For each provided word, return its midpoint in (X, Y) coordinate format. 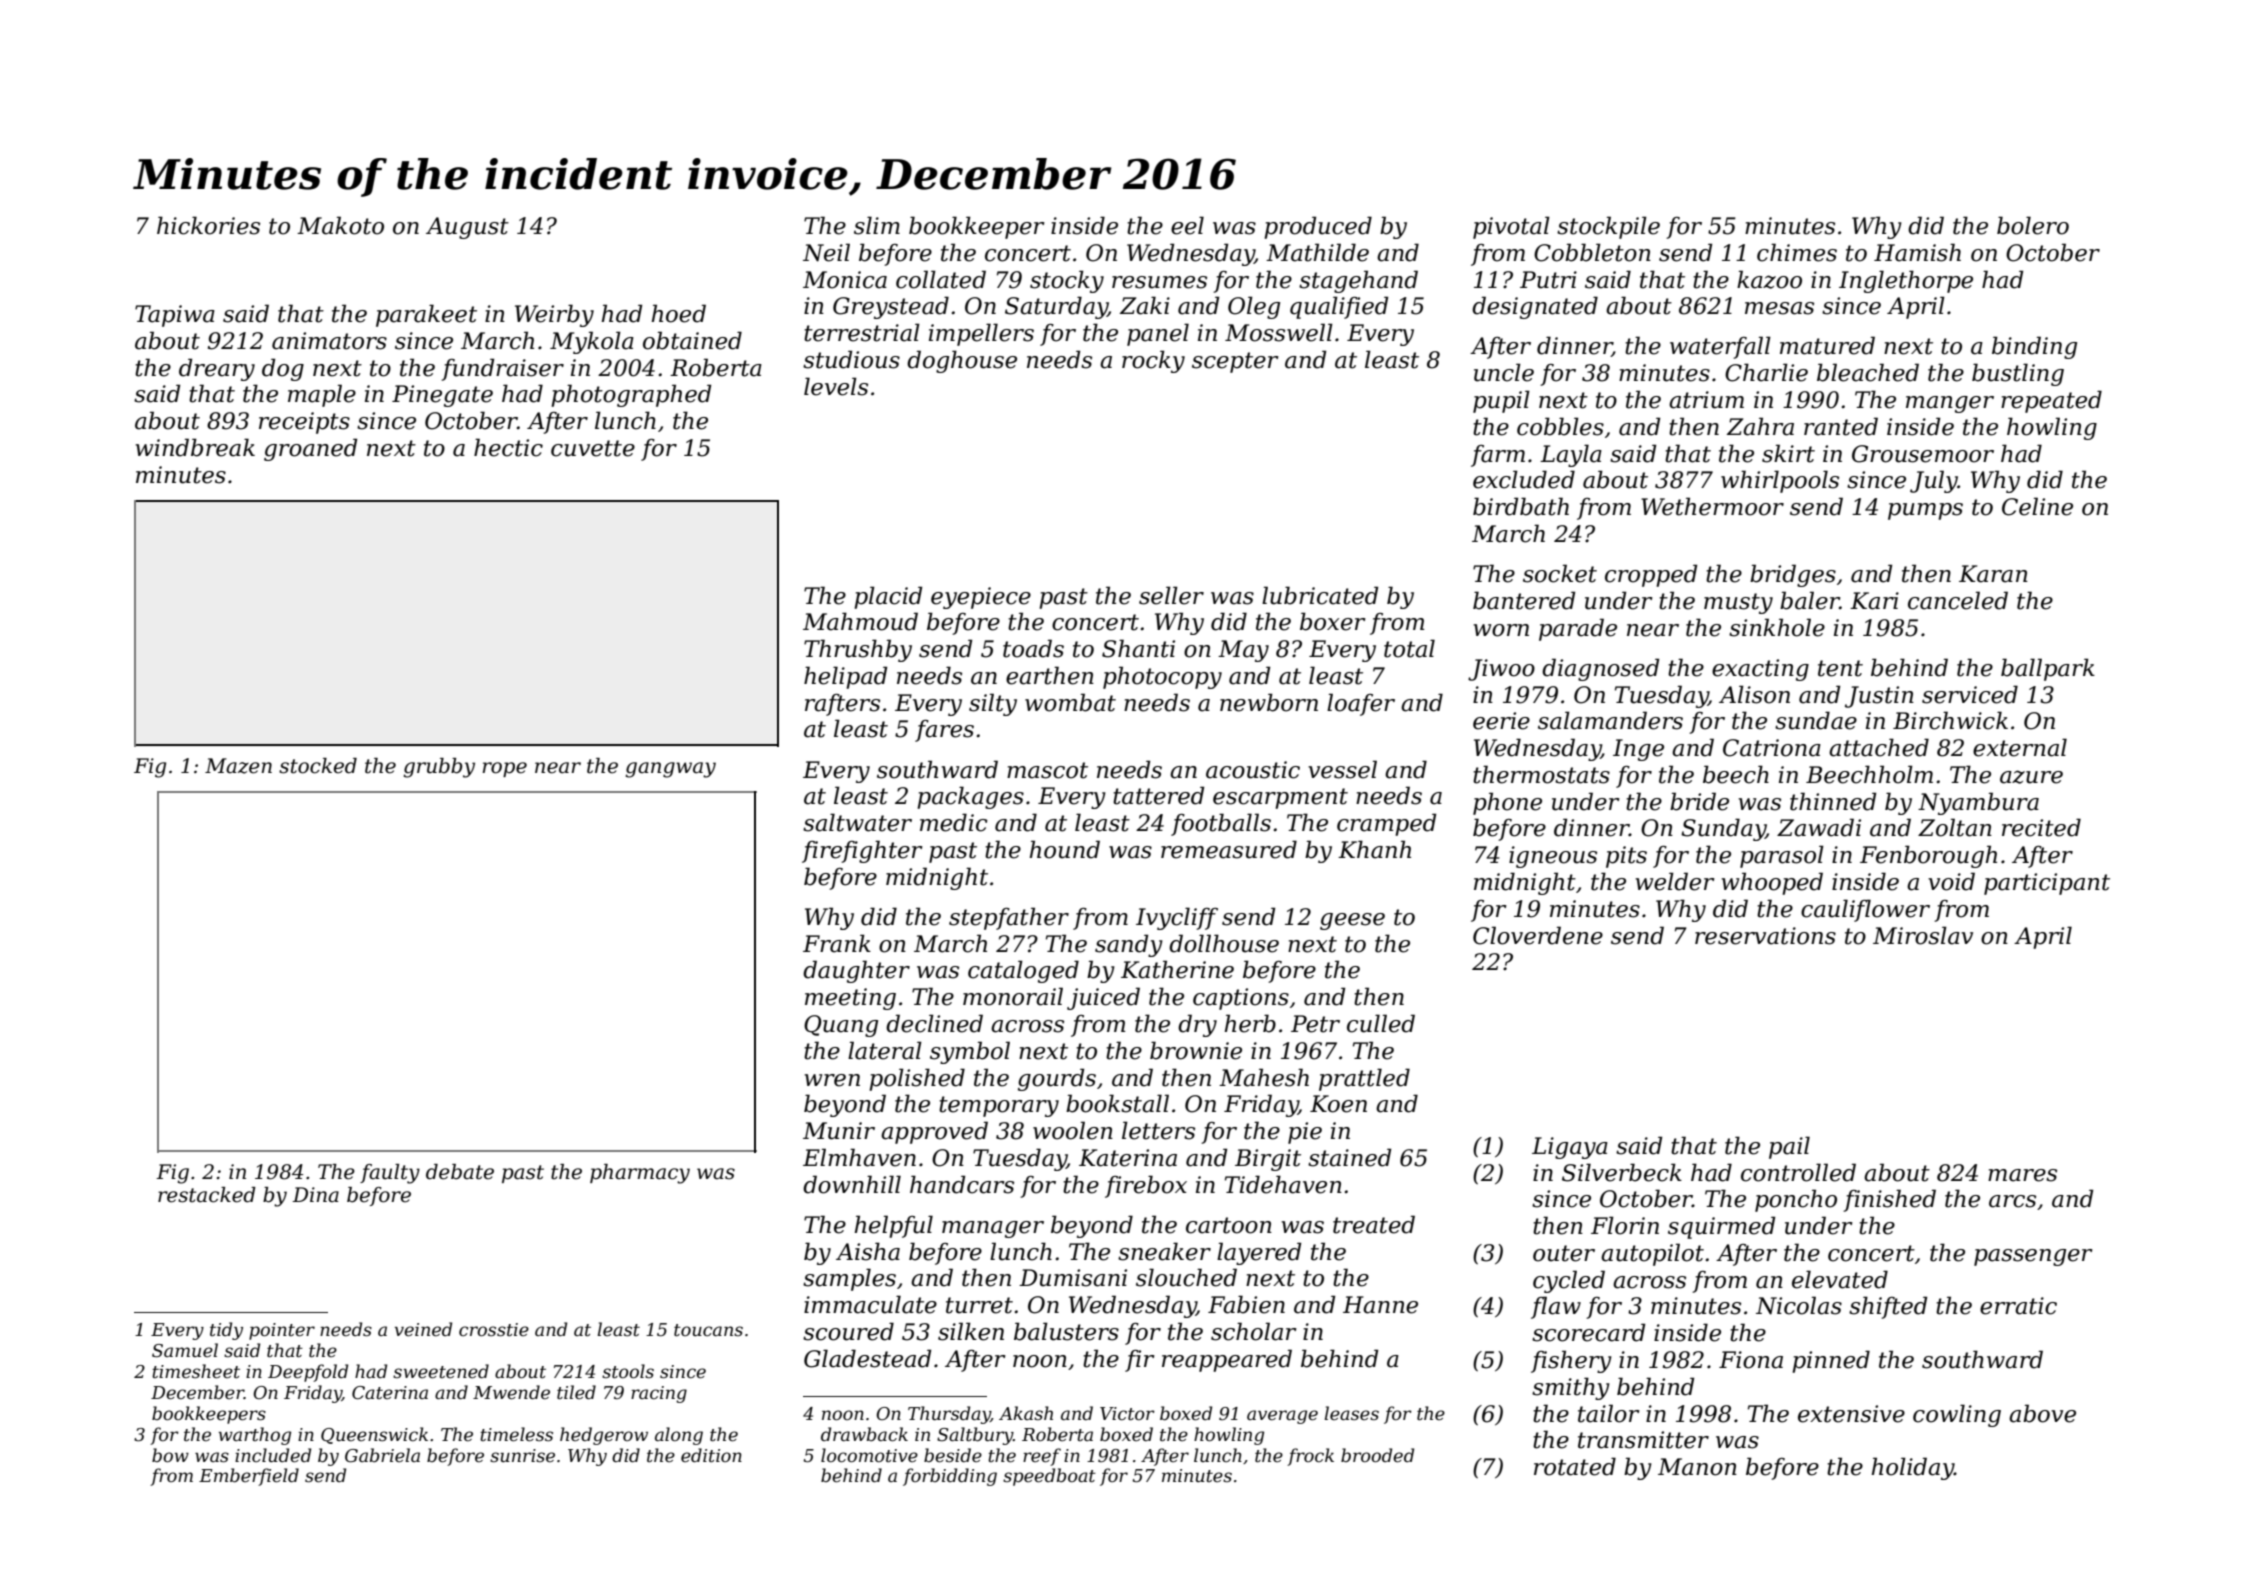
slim (877, 225)
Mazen (238, 766)
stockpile (1608, 227)
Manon (1697, 1467)
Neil (826, 252)
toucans (708, 1330)
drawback (864, 1434)
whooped (1772, 883)
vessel (1342, 769)
